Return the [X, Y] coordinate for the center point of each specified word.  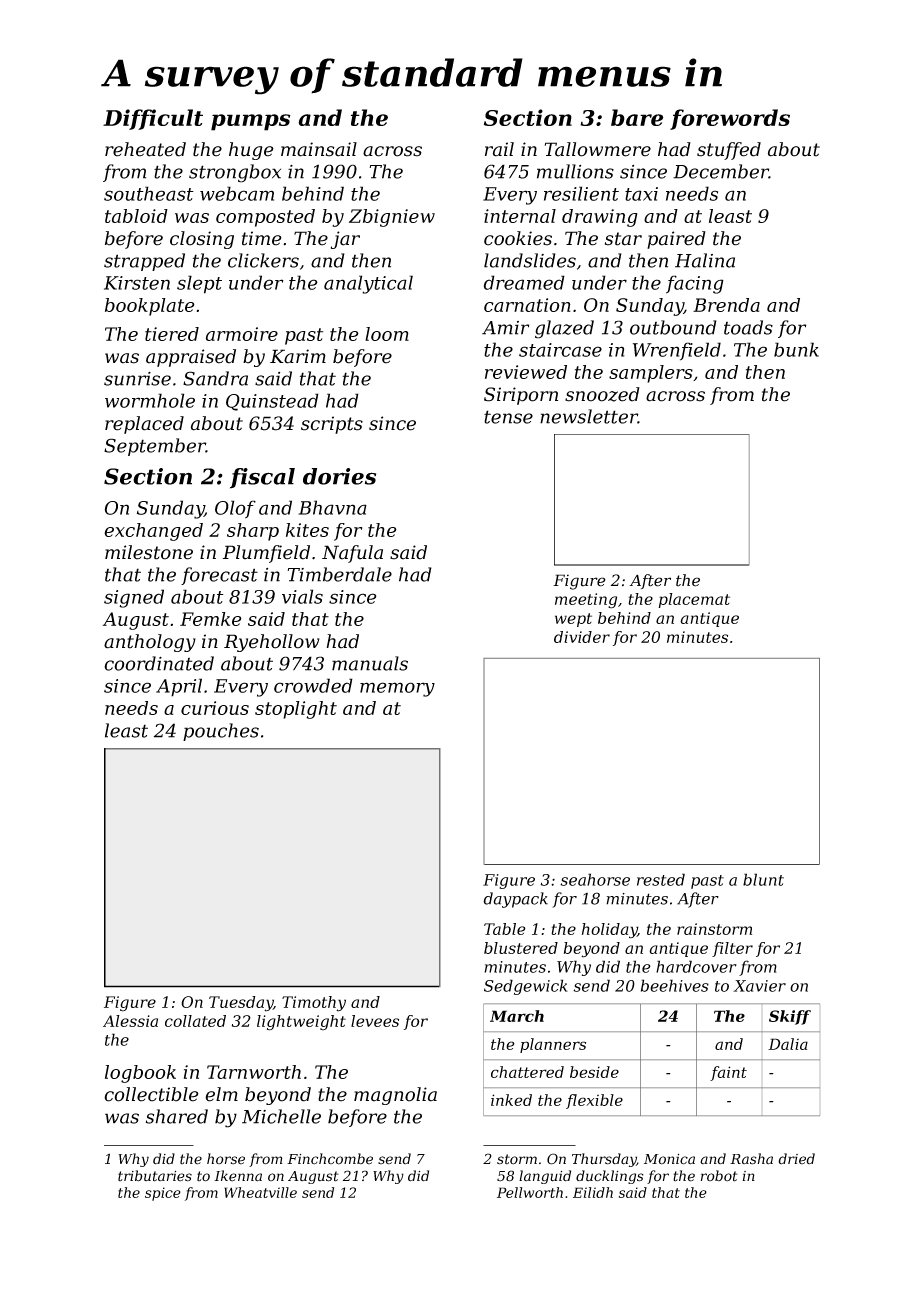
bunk [796, 349]
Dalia [788, 1044]
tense [508, 417]
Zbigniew [392, 218]
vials [302, 596]
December [721, 171]
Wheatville [260, 1192]
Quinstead [272, 402]
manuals [370, 663]
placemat [694, 600]
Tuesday [241, 1004]
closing [202, 240]
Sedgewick [526, 987]
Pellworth [530, 1192]
